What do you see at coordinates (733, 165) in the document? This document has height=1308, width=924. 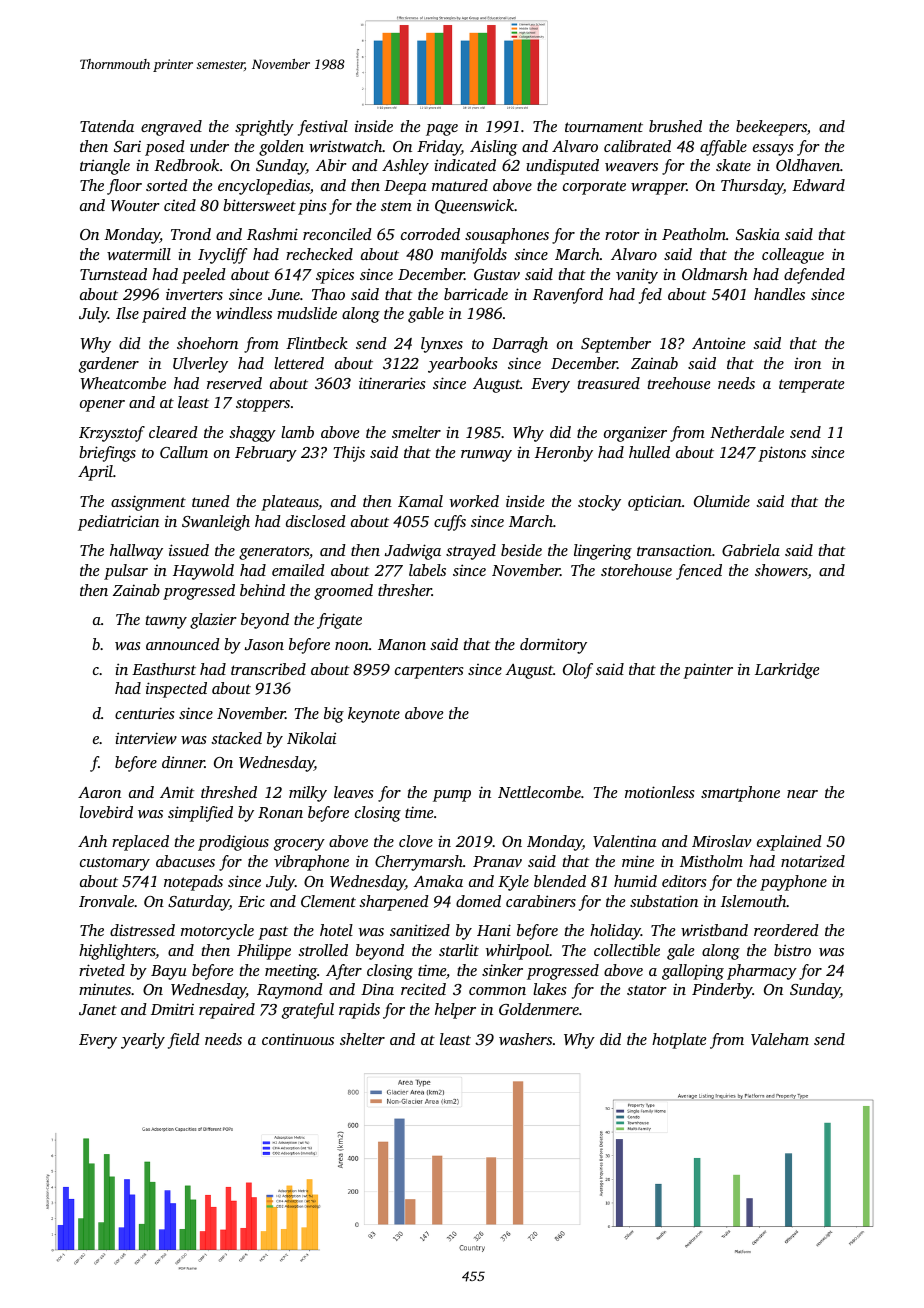 I see `skate` at bounding box center [733, 165].
